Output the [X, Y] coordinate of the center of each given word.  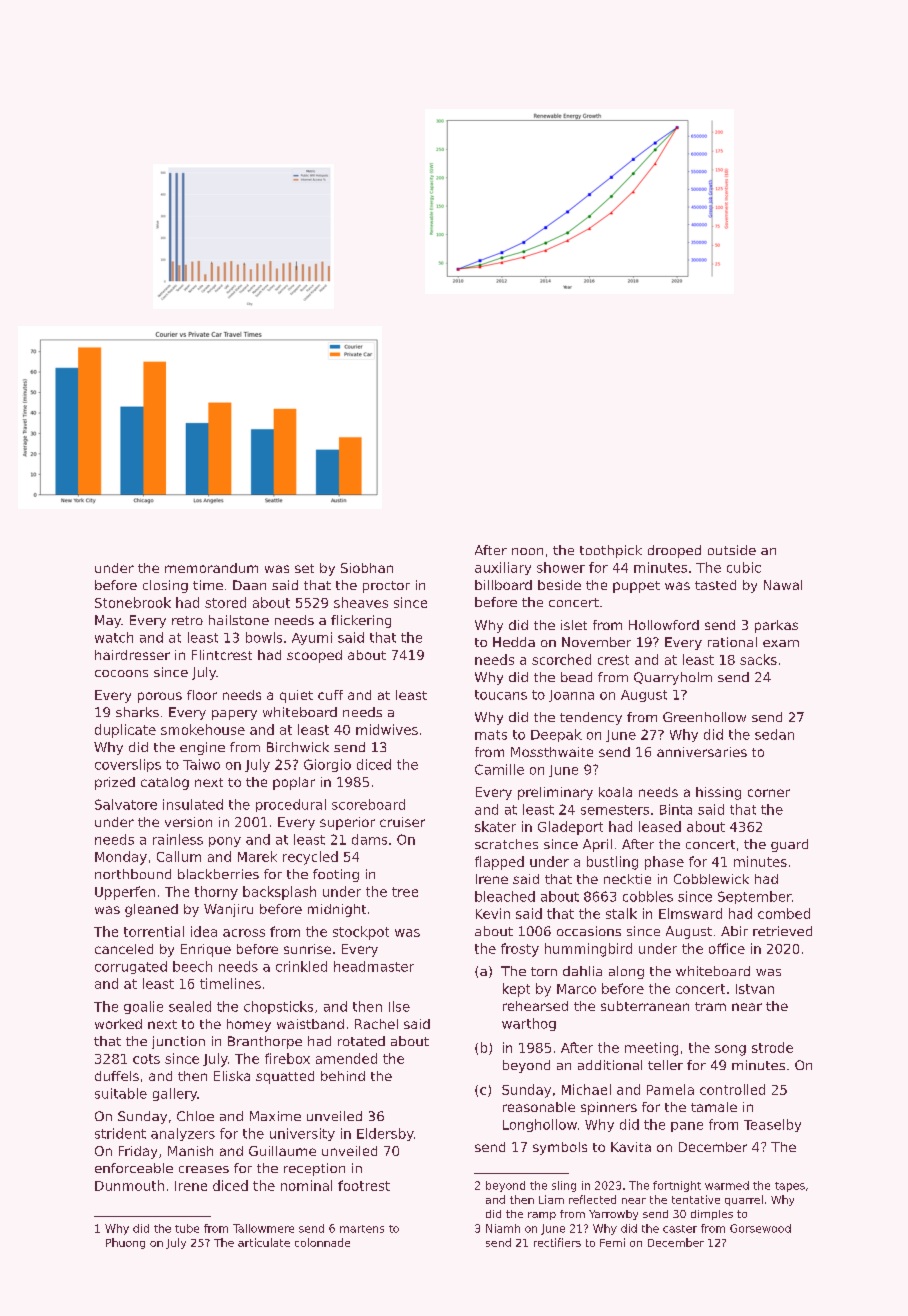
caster [680, 1229]
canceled [124, 949]
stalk [621, 913]
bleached [505, 896]
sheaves [361, 602]
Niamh [503, 1228]
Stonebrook [133, 602]
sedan [774, 734]
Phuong [125, 1243]
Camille [499, 769]
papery [234, 715]
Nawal [783, 585]
